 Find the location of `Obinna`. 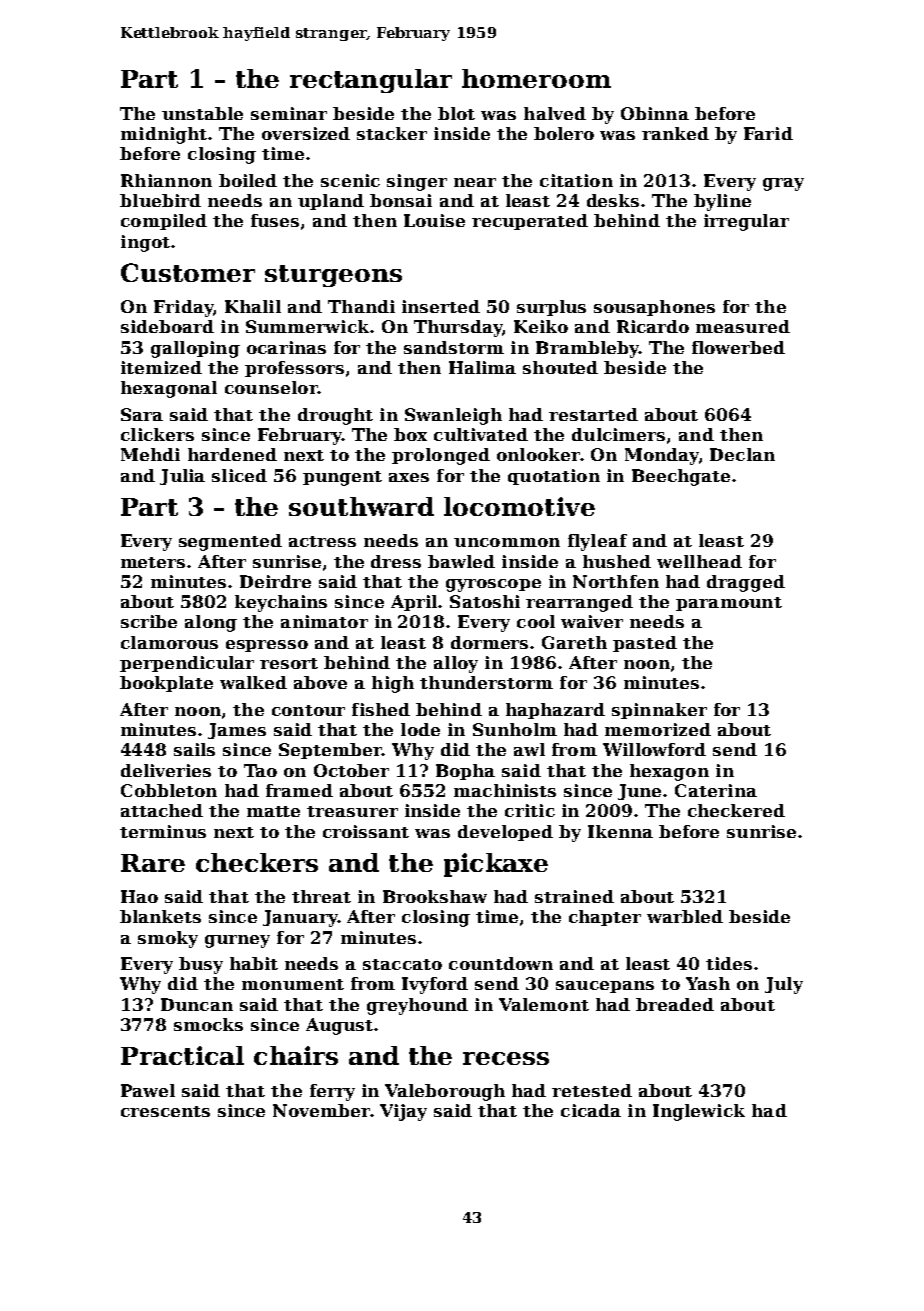

Obinna is located at coordinates (655, 113).
